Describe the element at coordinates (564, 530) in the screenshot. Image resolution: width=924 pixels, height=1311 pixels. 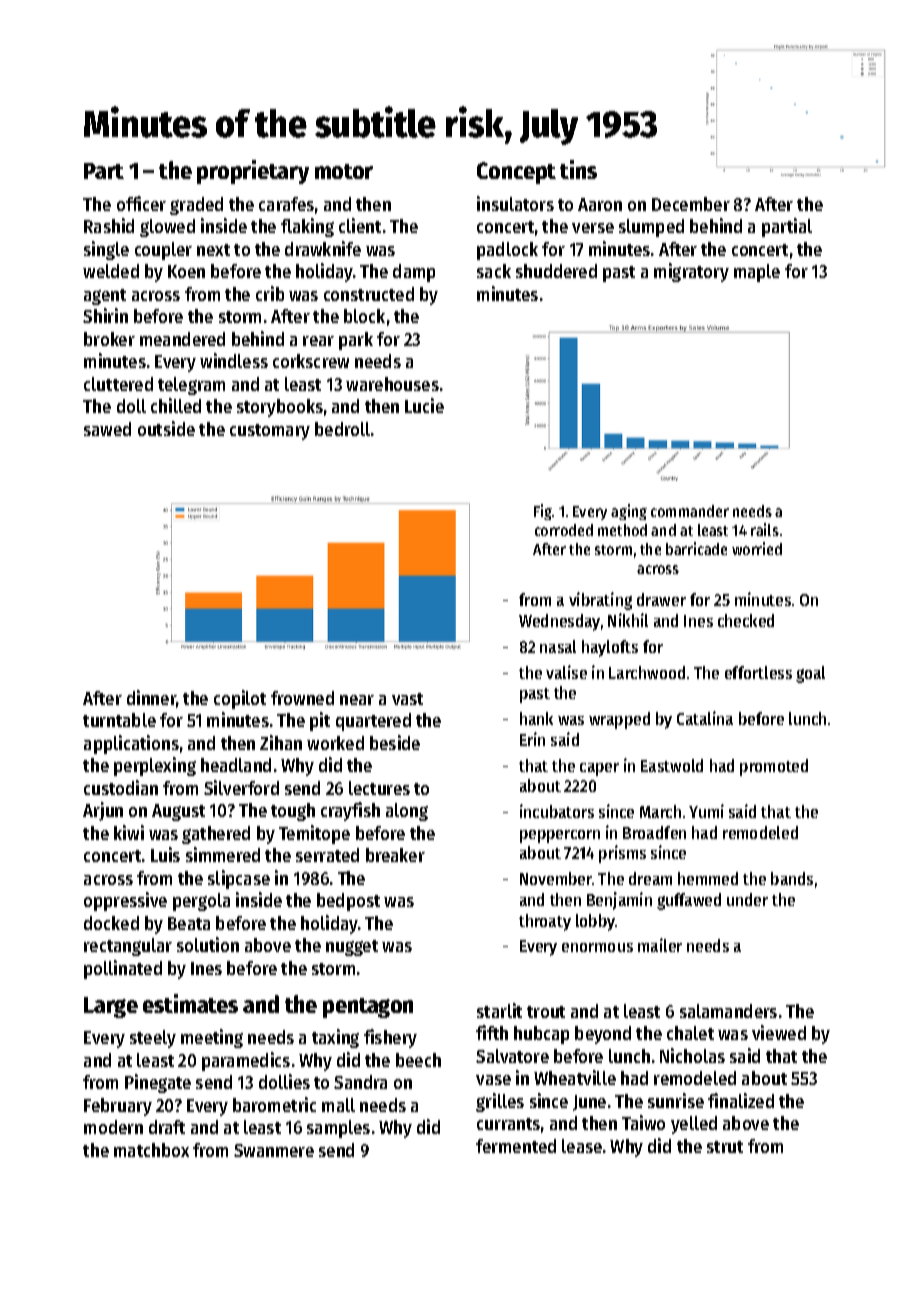
I see `corroded` at that location.
